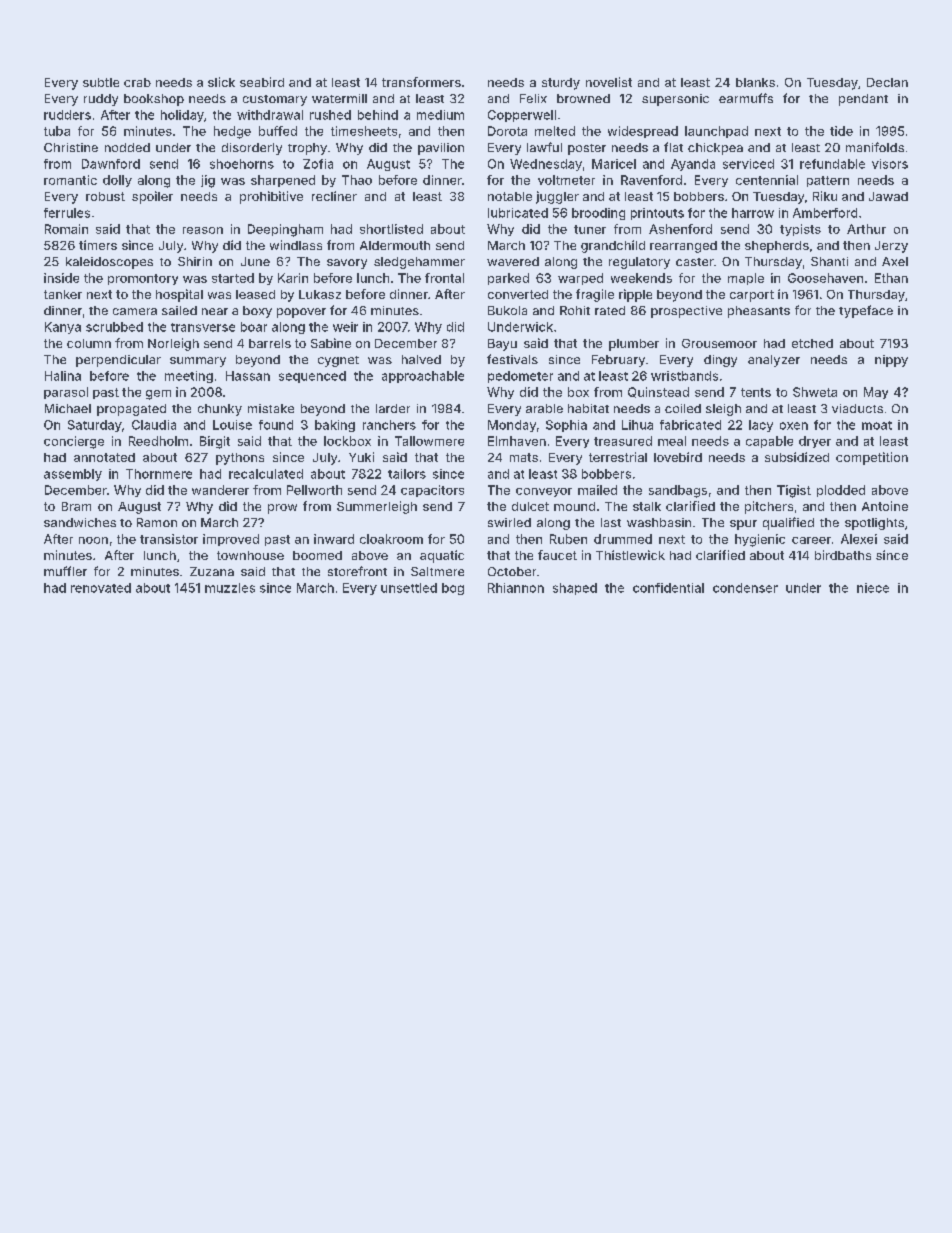 Image resolution: width=952 pixels, height=1233 pixels. What do you see at coordinates (441, 149) in the page?
I see `pavilion` at bounding box center [441, 149].
